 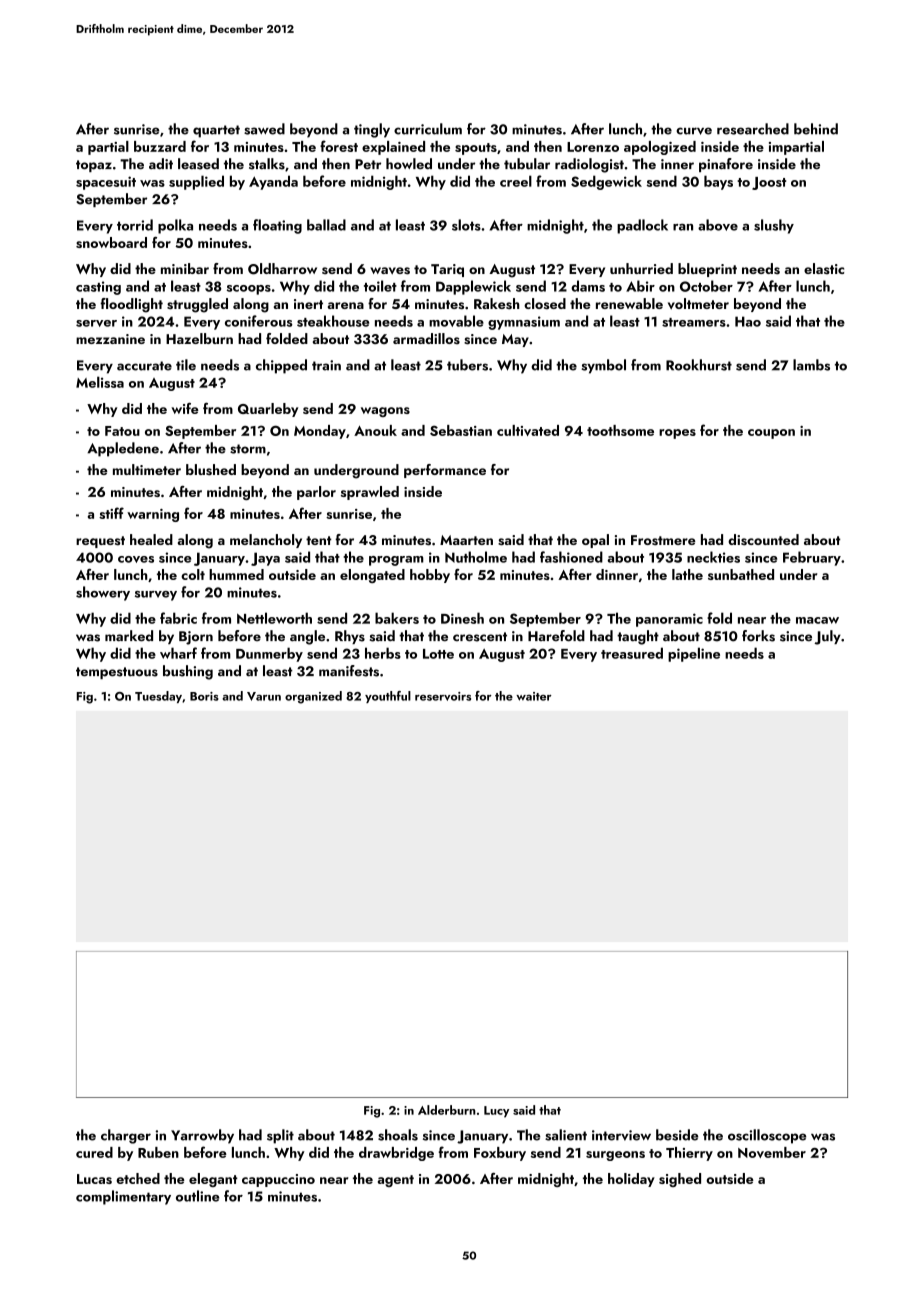 I want to click on organized, so click(x=313, y=697).
